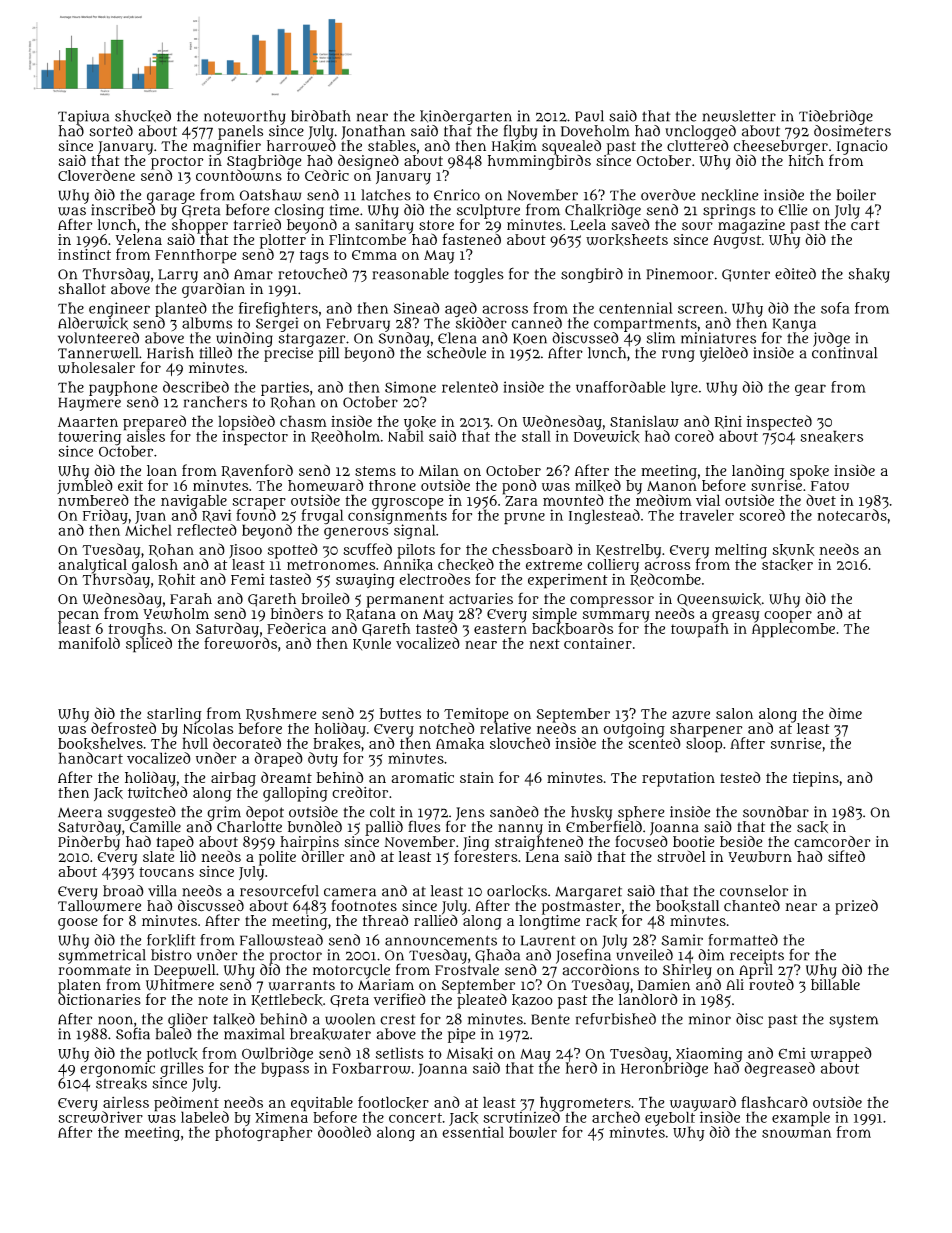  Describe the element at coordinates (739, 116) in the image. I see `newsletter` at that location.
